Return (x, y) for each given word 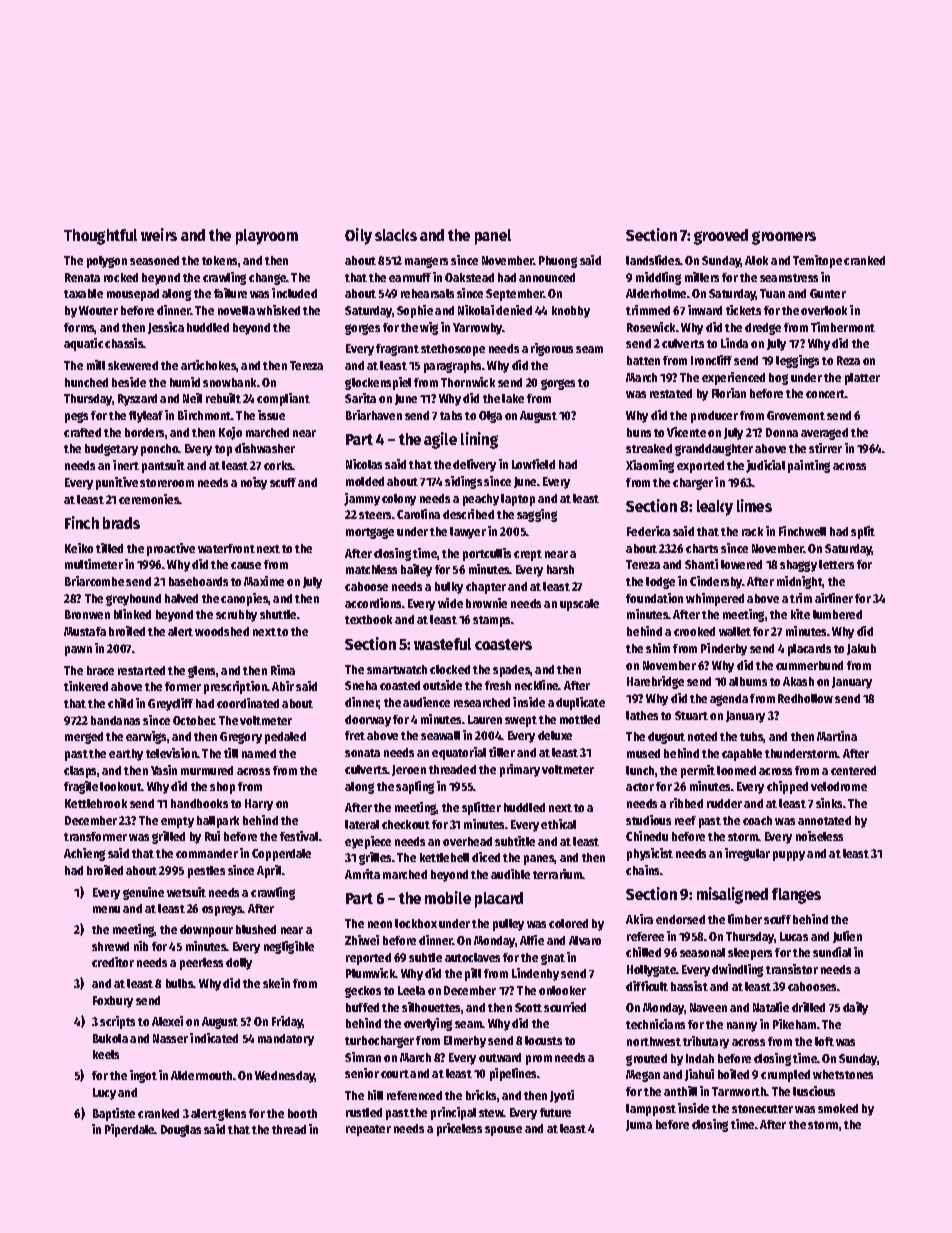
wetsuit (186, 892)
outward (500, 1057)
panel (493, 237)
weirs (159, 234)
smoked (838, 1108)
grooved (721, 237)
